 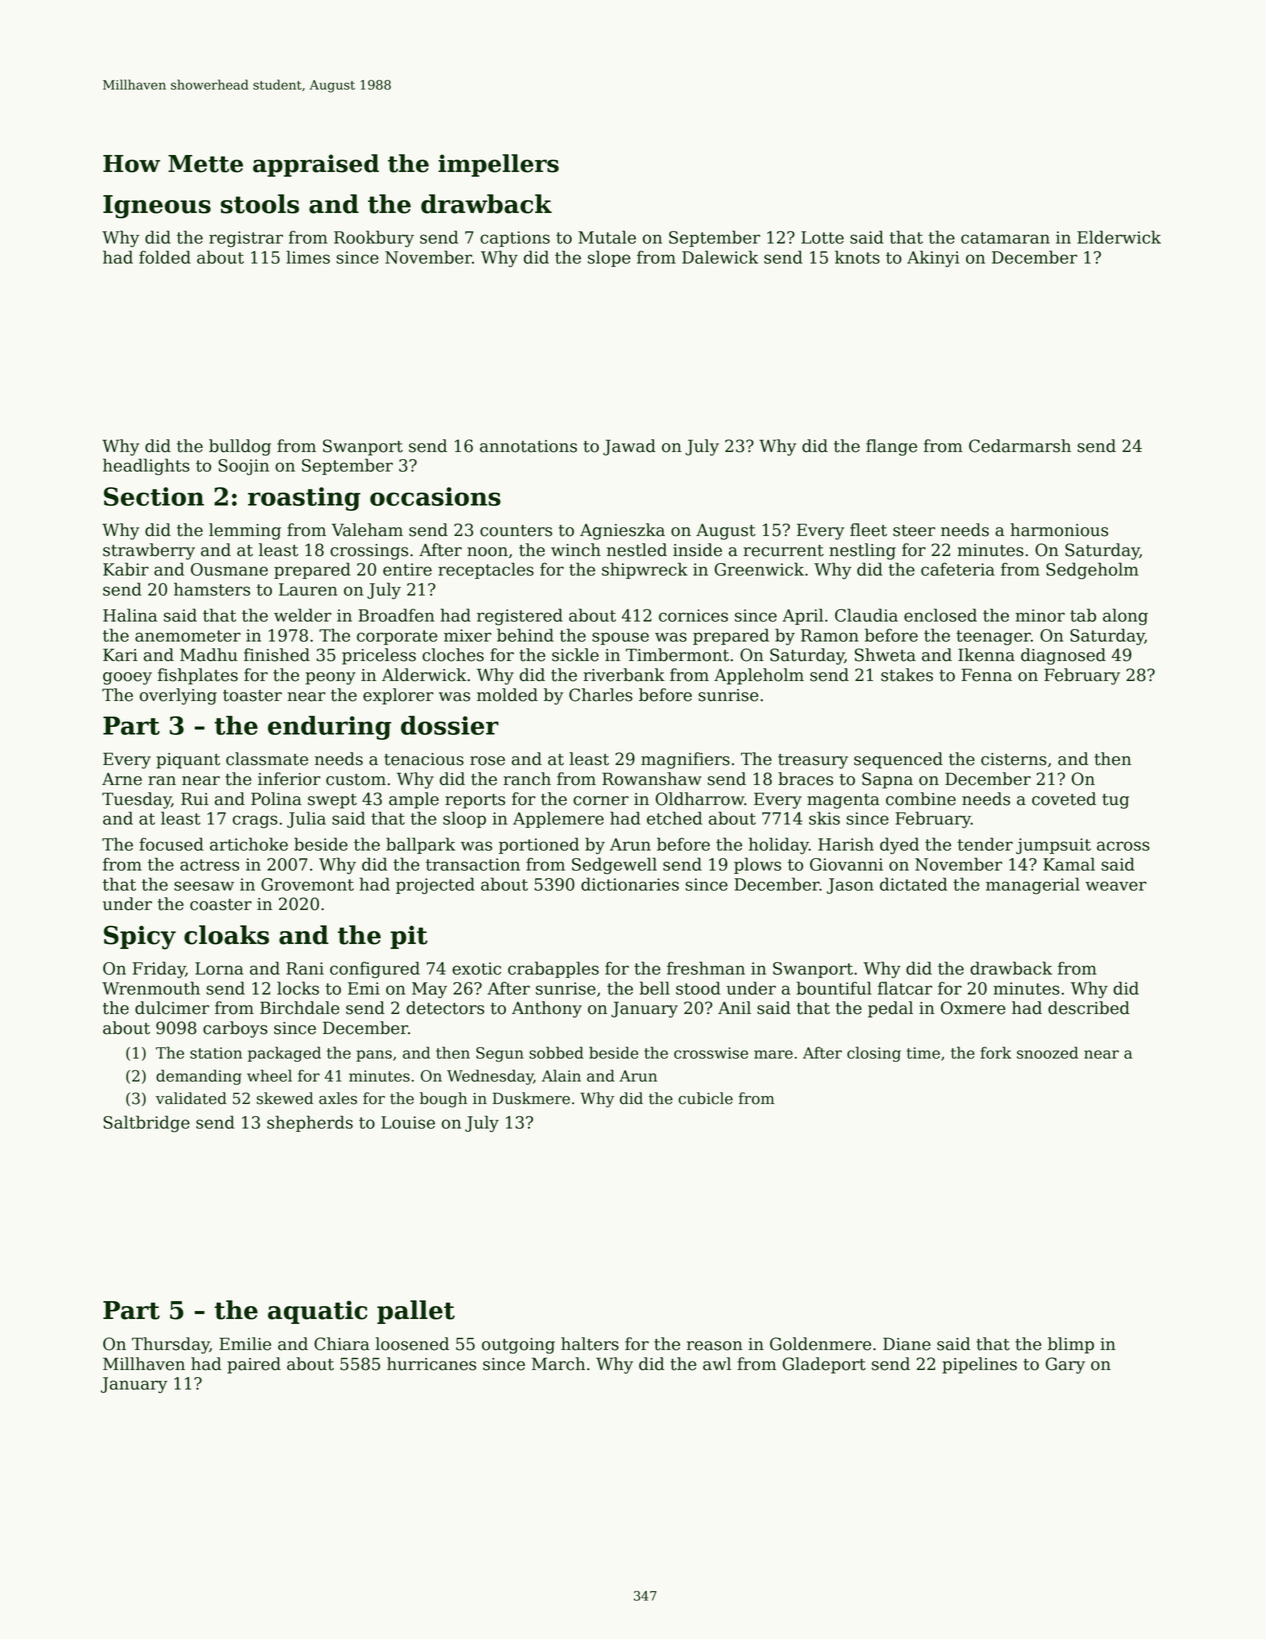 What do you see at coordinates (979, 1365) in the screenshot?
I see `pipelines` at bounding box center [979, 1365].
